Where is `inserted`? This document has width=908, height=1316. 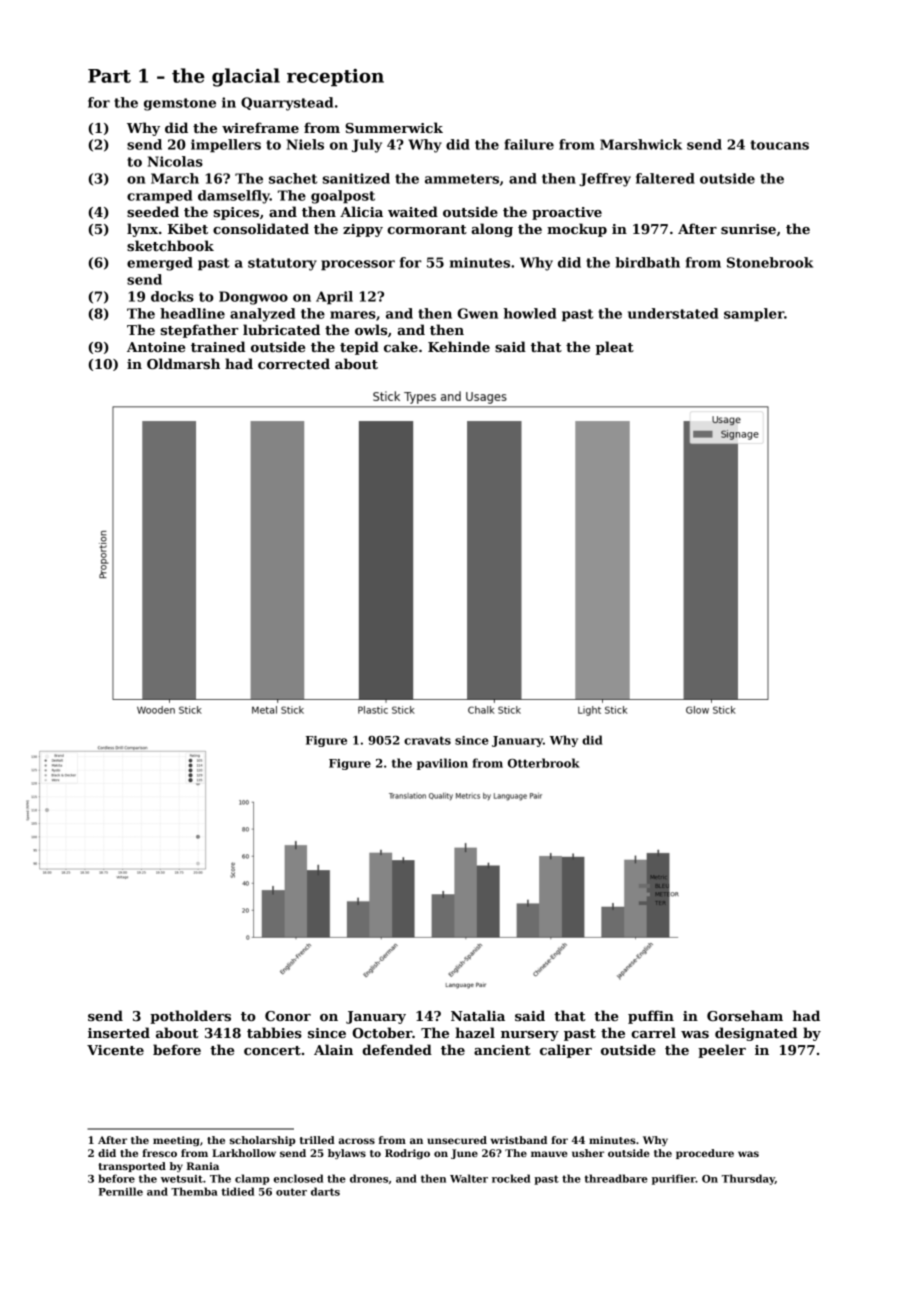 inserted is located at coordinates (119, 1032).
